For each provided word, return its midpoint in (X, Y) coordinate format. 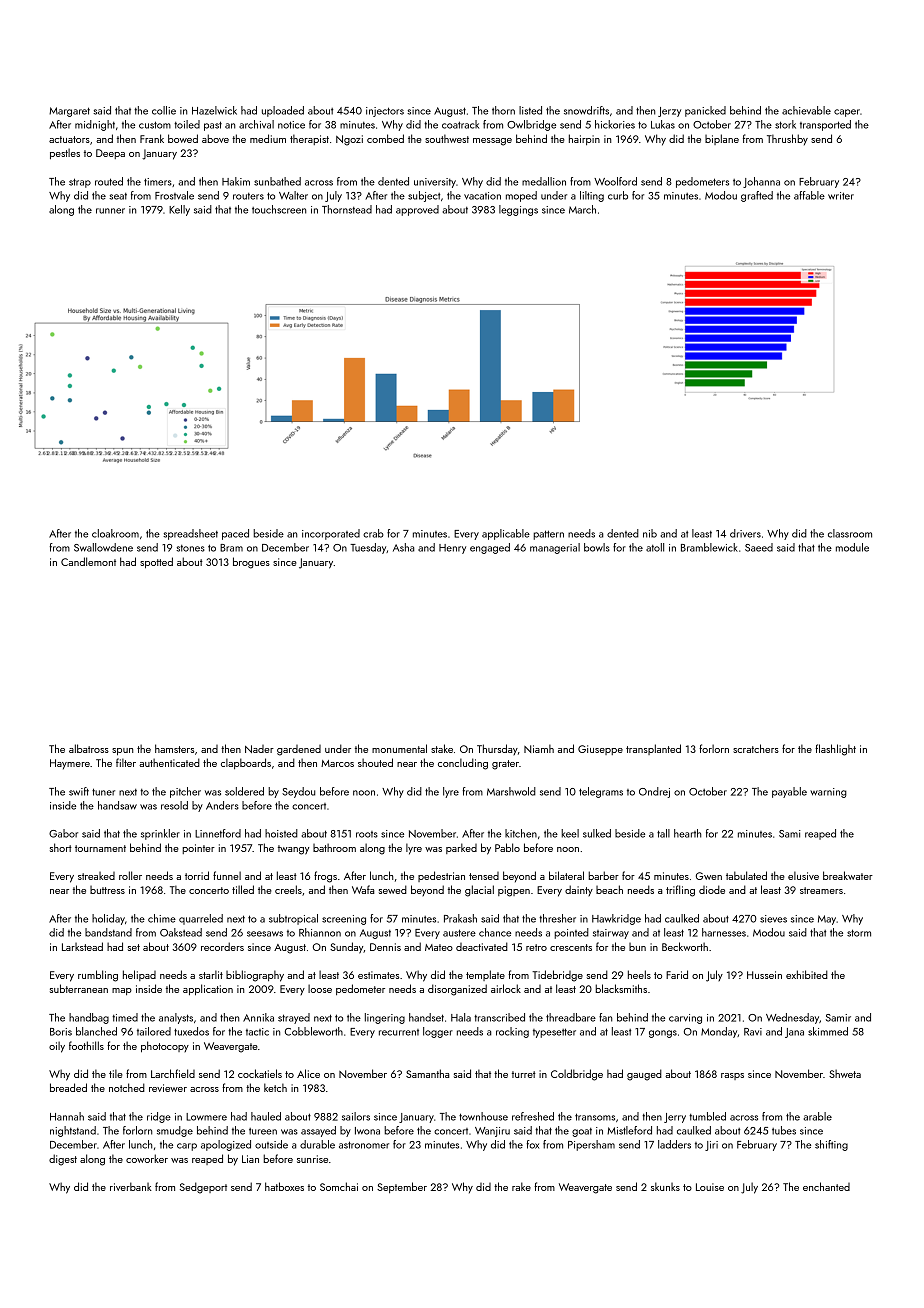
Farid (677, 974)
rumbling (98, 976)
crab (373, 533)
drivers (745, 533)
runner (110, 211)
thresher (557, 918)
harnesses (724, 932)
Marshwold (511, 791)
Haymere (70, 764)
